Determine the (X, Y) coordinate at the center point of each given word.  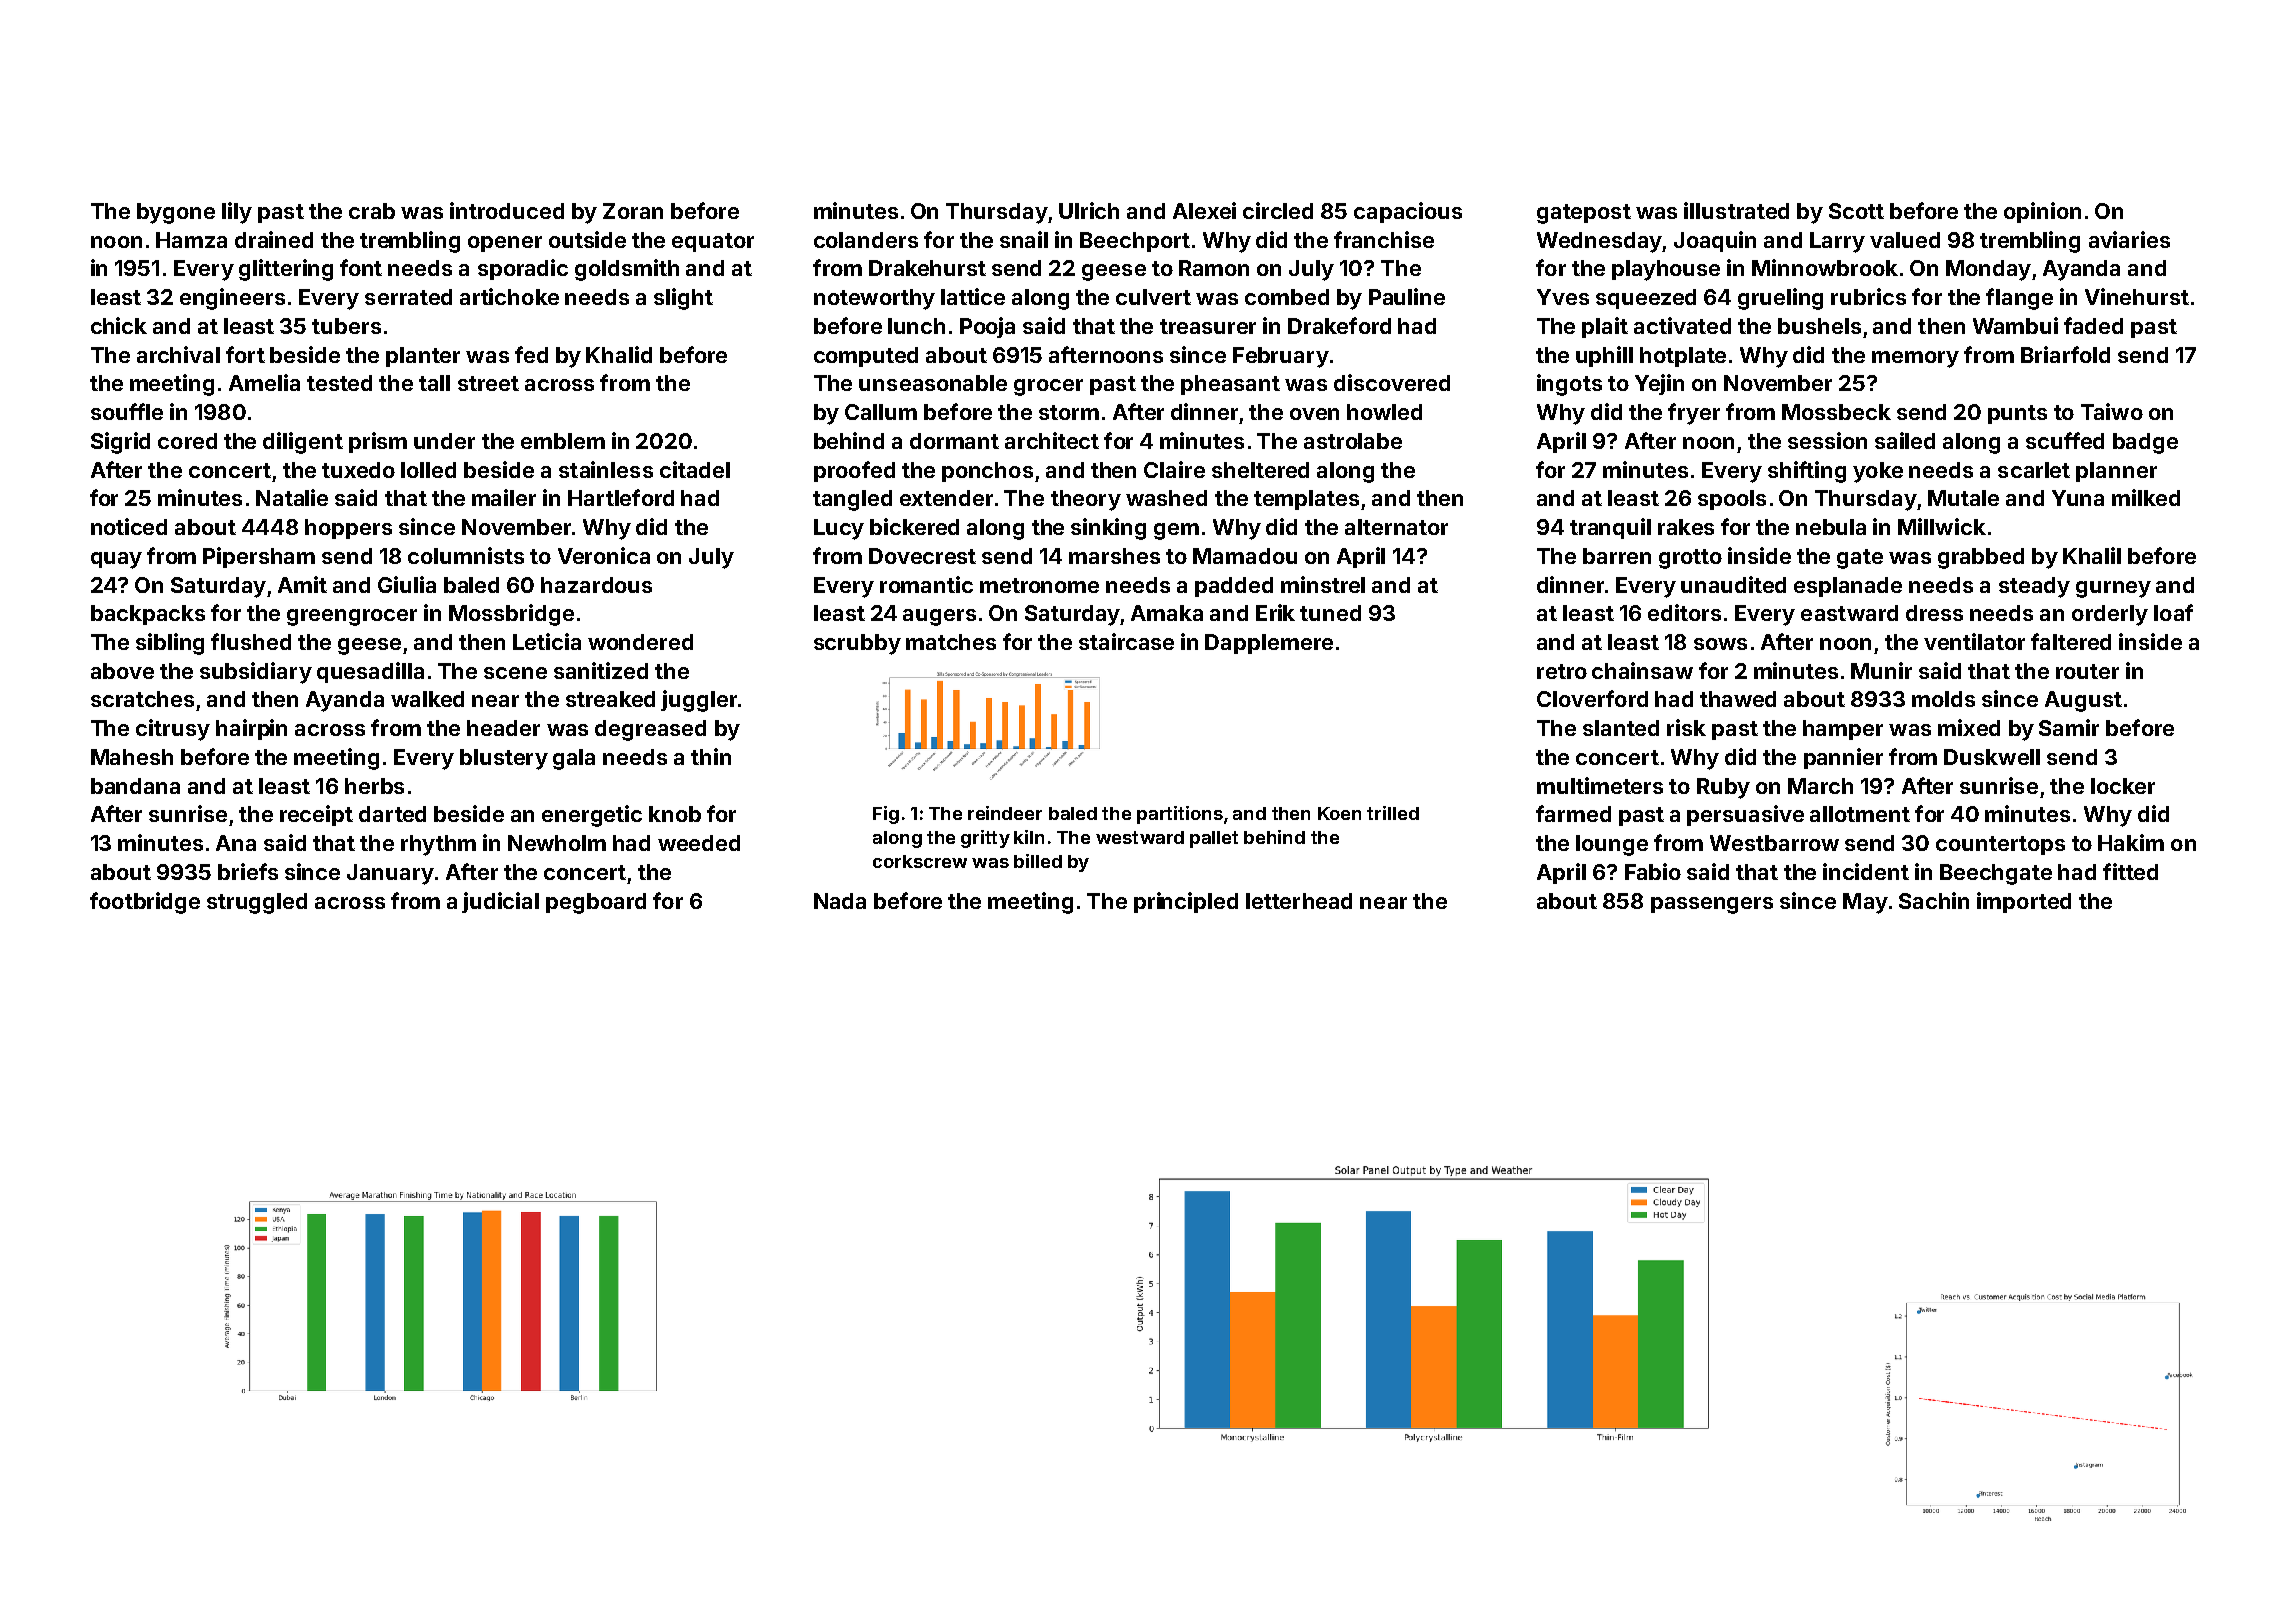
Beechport (1135, 242)
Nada (840, 901)
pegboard (596, 903)
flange (2019, 299)
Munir (1881, 670)
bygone (176, 213)
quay (116, 560)
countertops (2000, 845)
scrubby (857, 644)
